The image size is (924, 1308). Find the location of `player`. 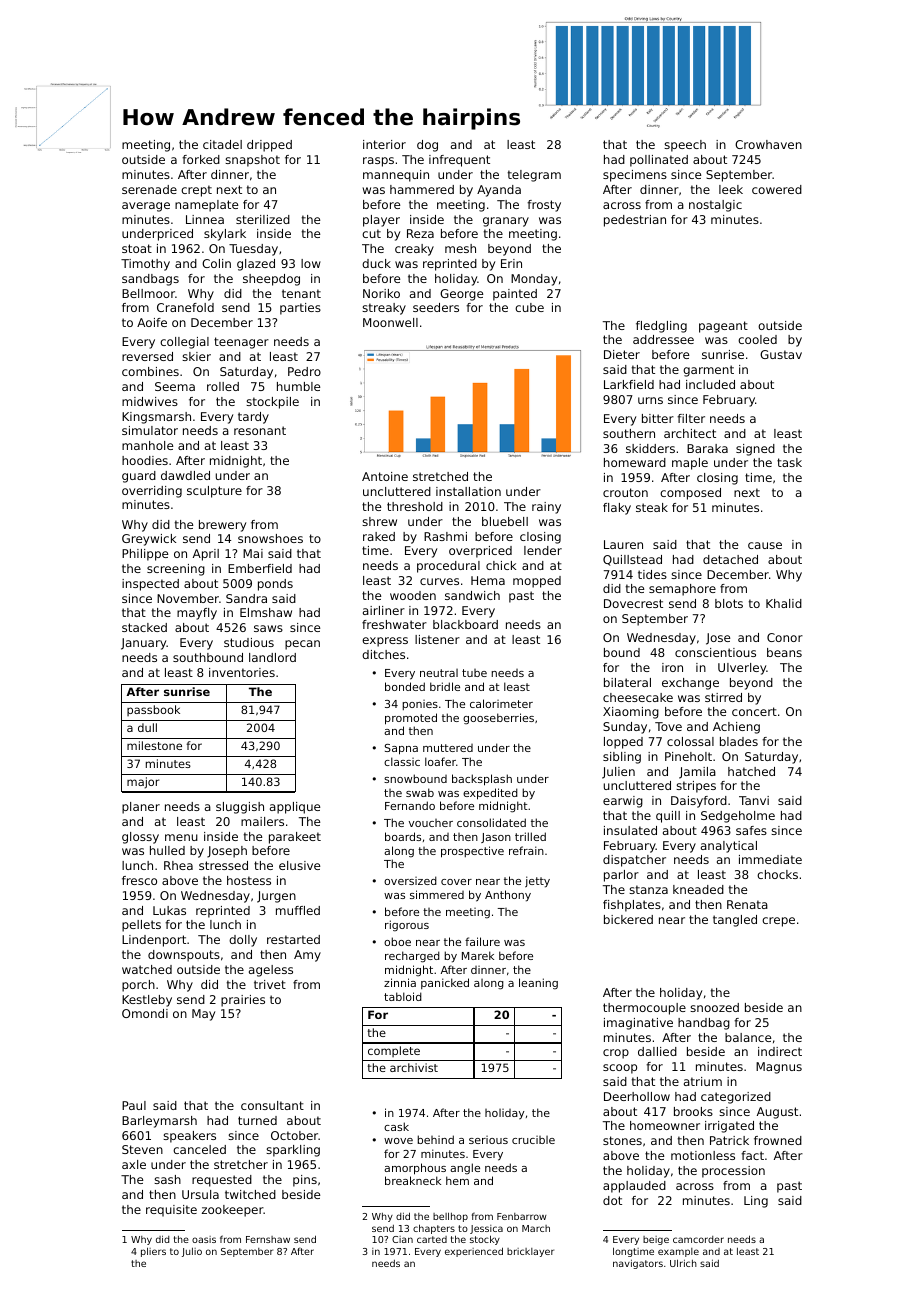

player is located at coordinates (381, 221).
